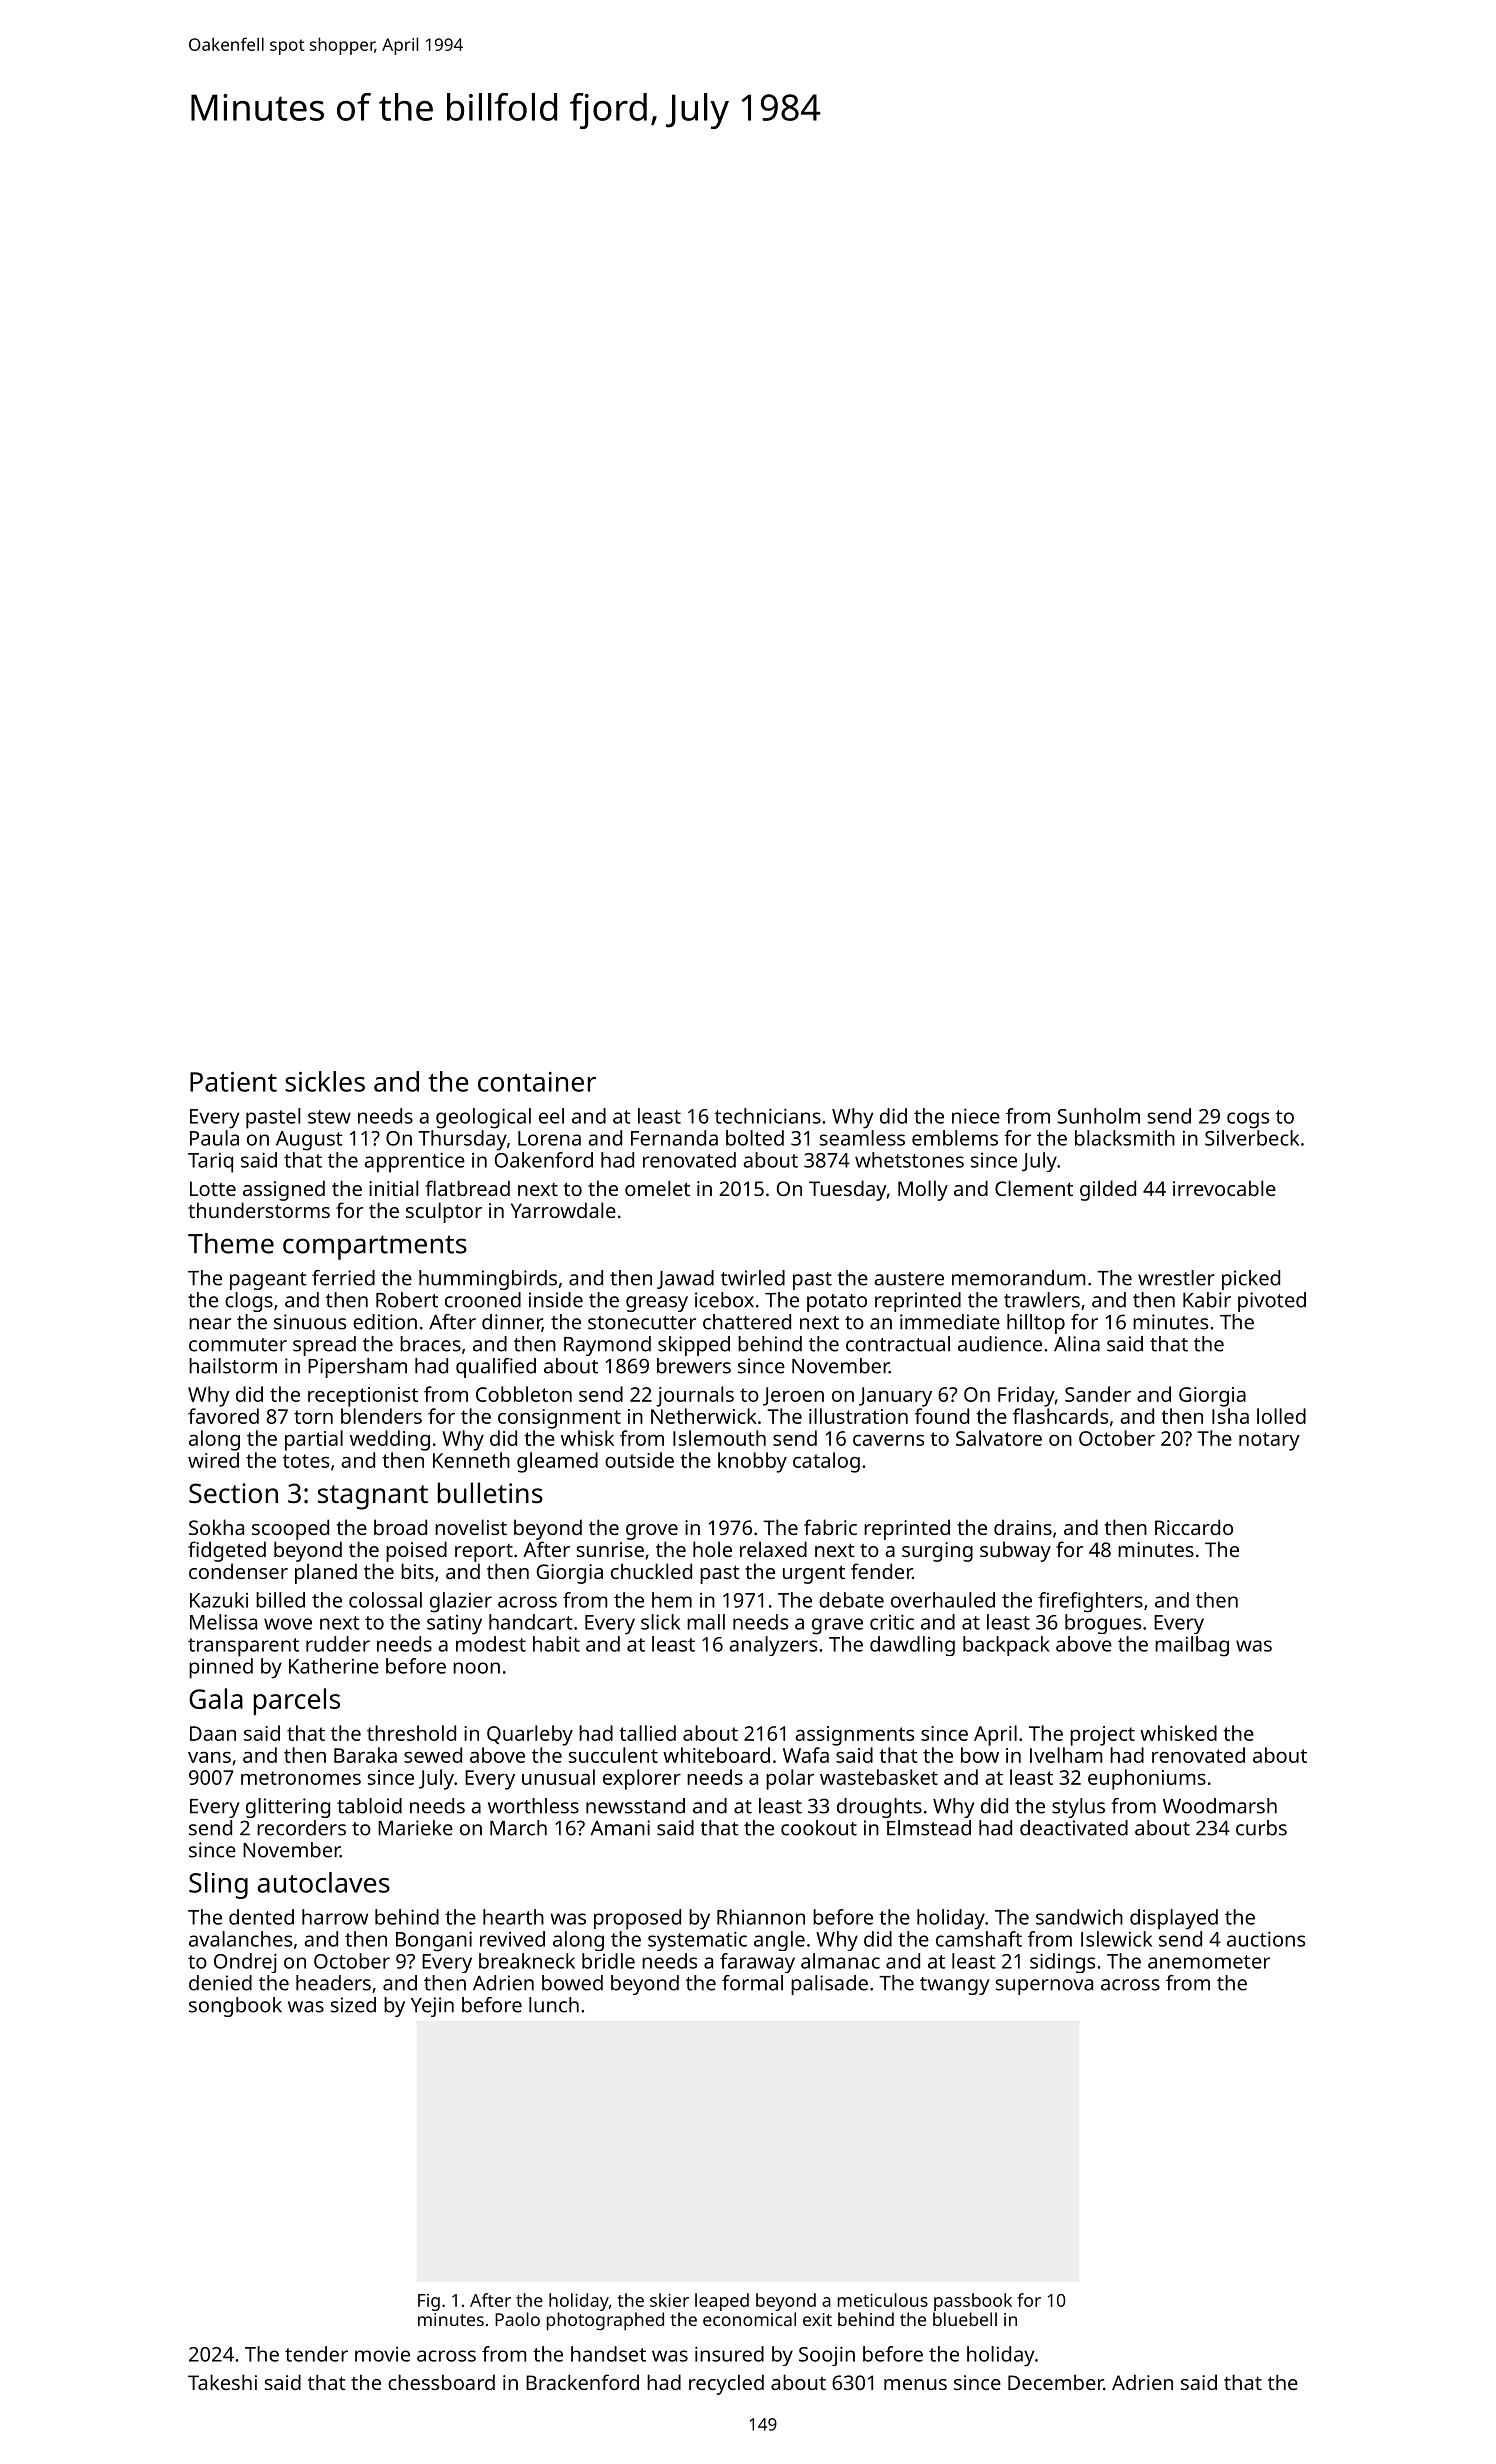  Describe the element at coordinates (1015, 1551) in the page. I see `subway` at that location.
